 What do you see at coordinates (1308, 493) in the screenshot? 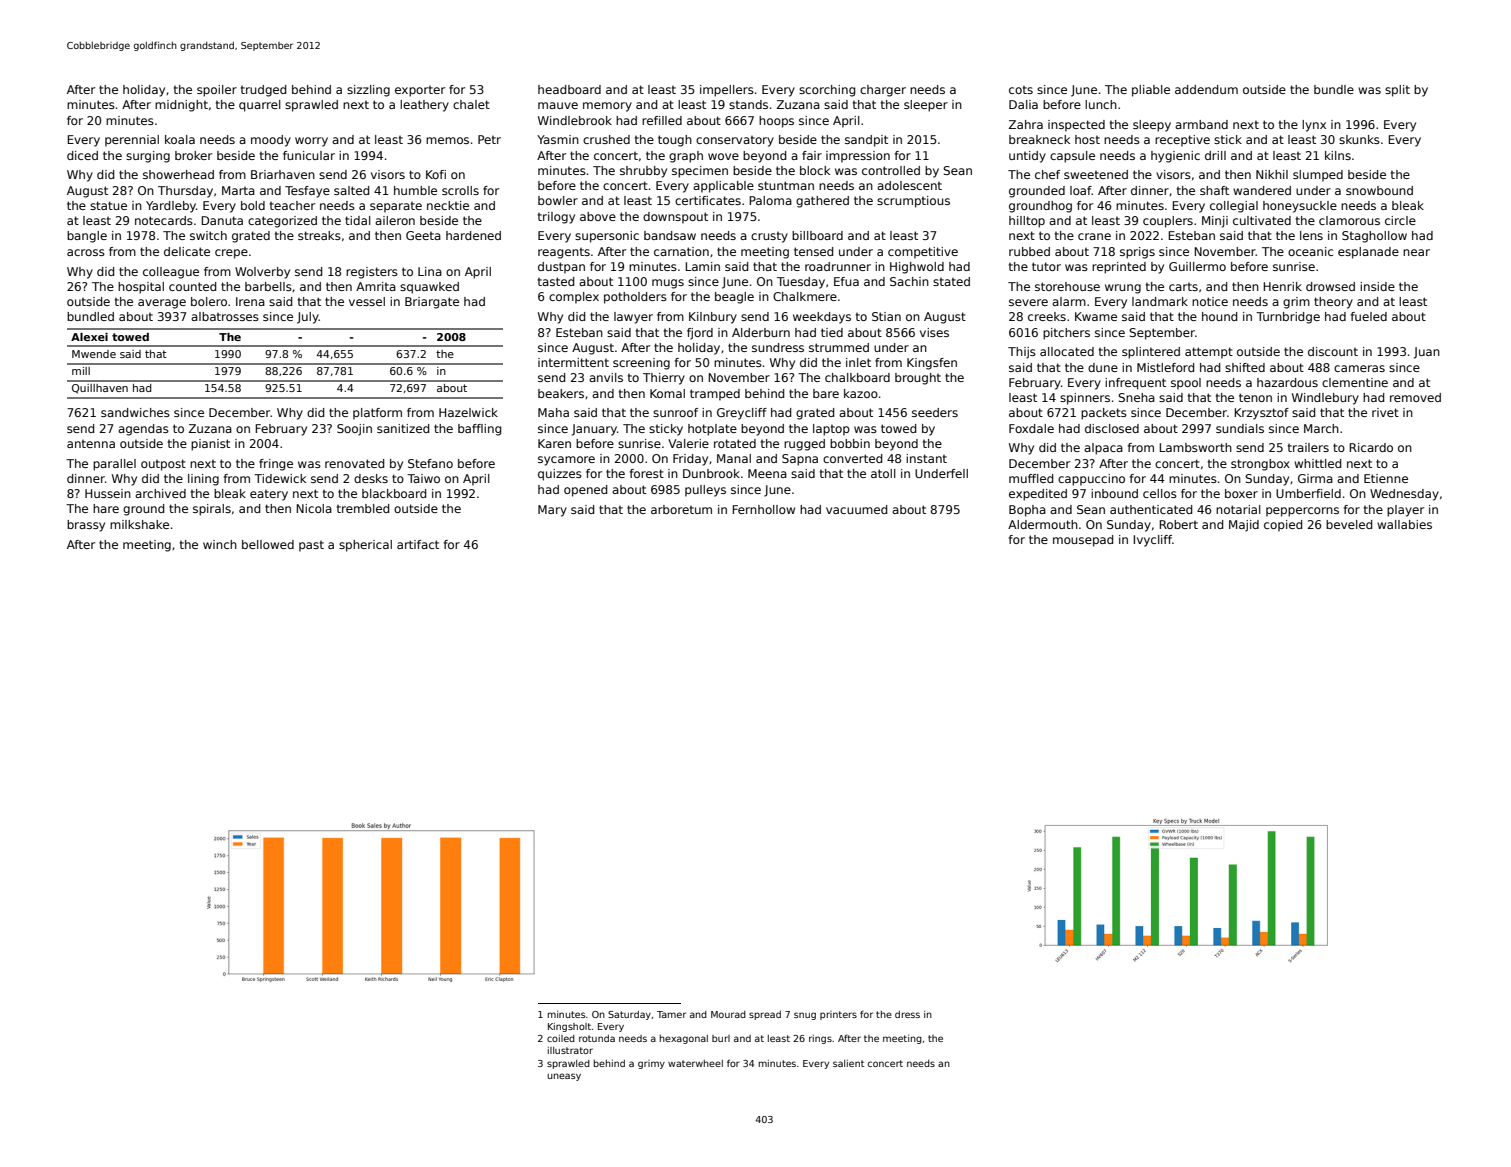
I see `Umberfield` at bounding box center [1308, 493].
